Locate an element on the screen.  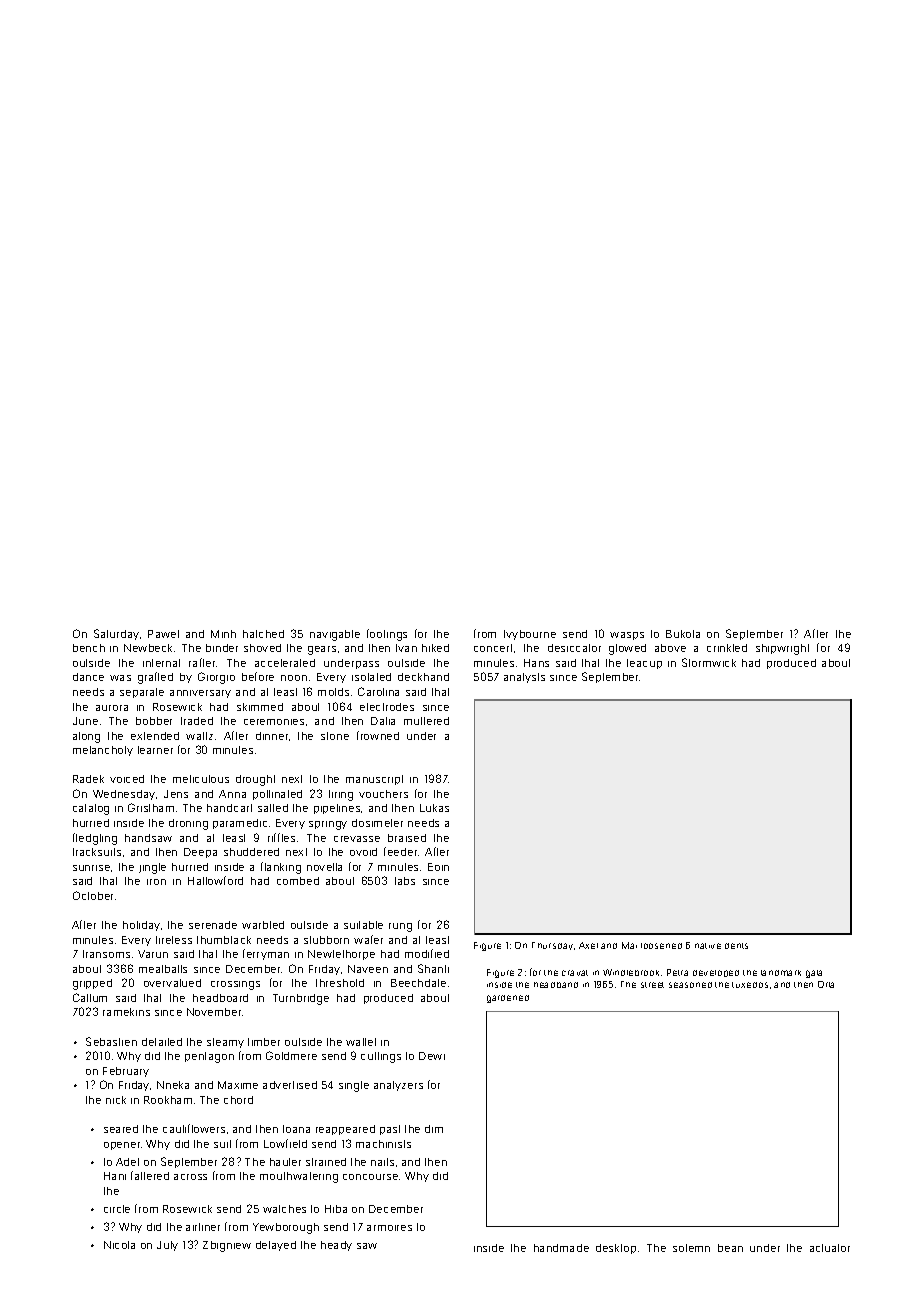
salted is located at coordinates (273, 808).
